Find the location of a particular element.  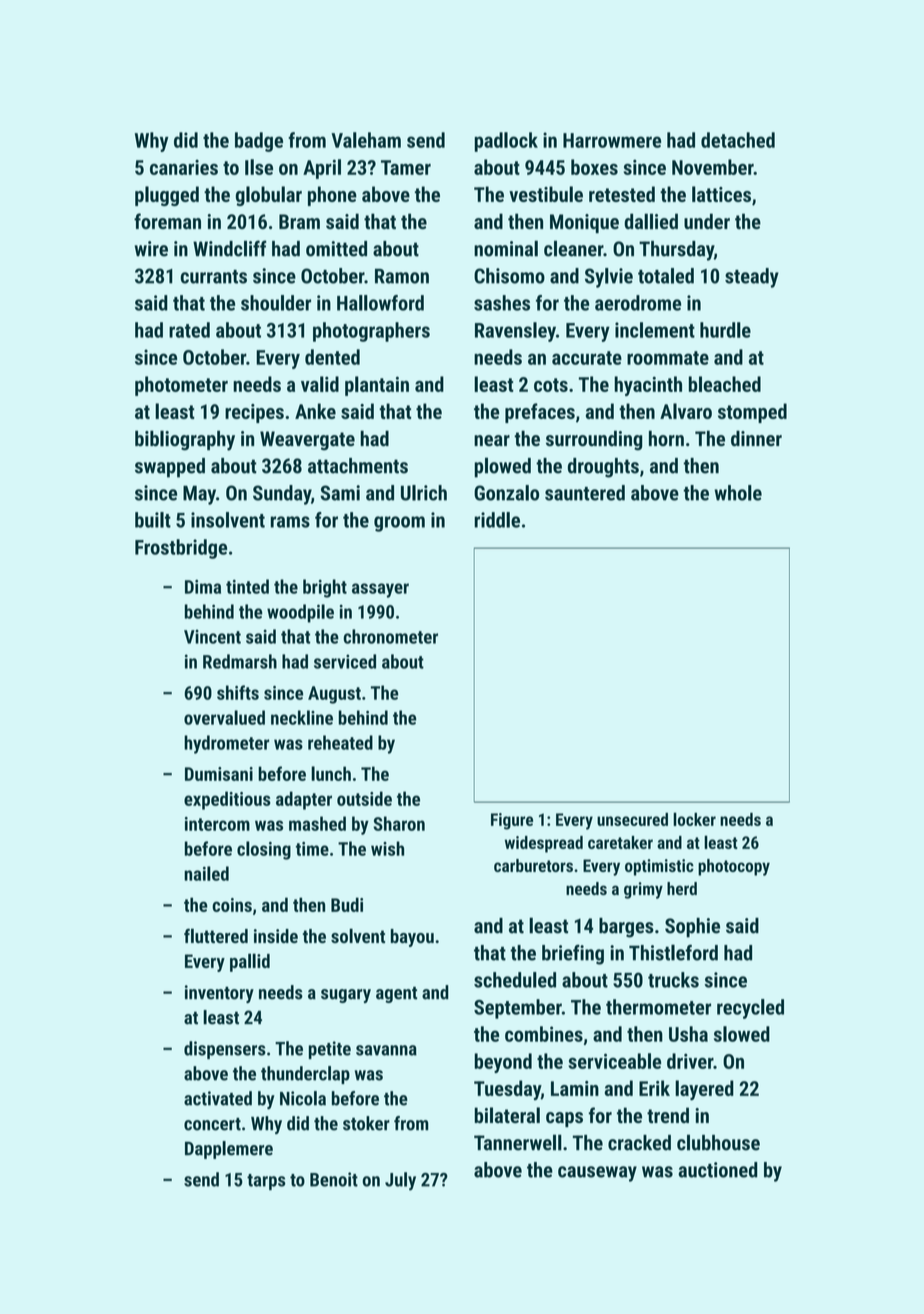

neckline is located at coordinates (302, 717).
